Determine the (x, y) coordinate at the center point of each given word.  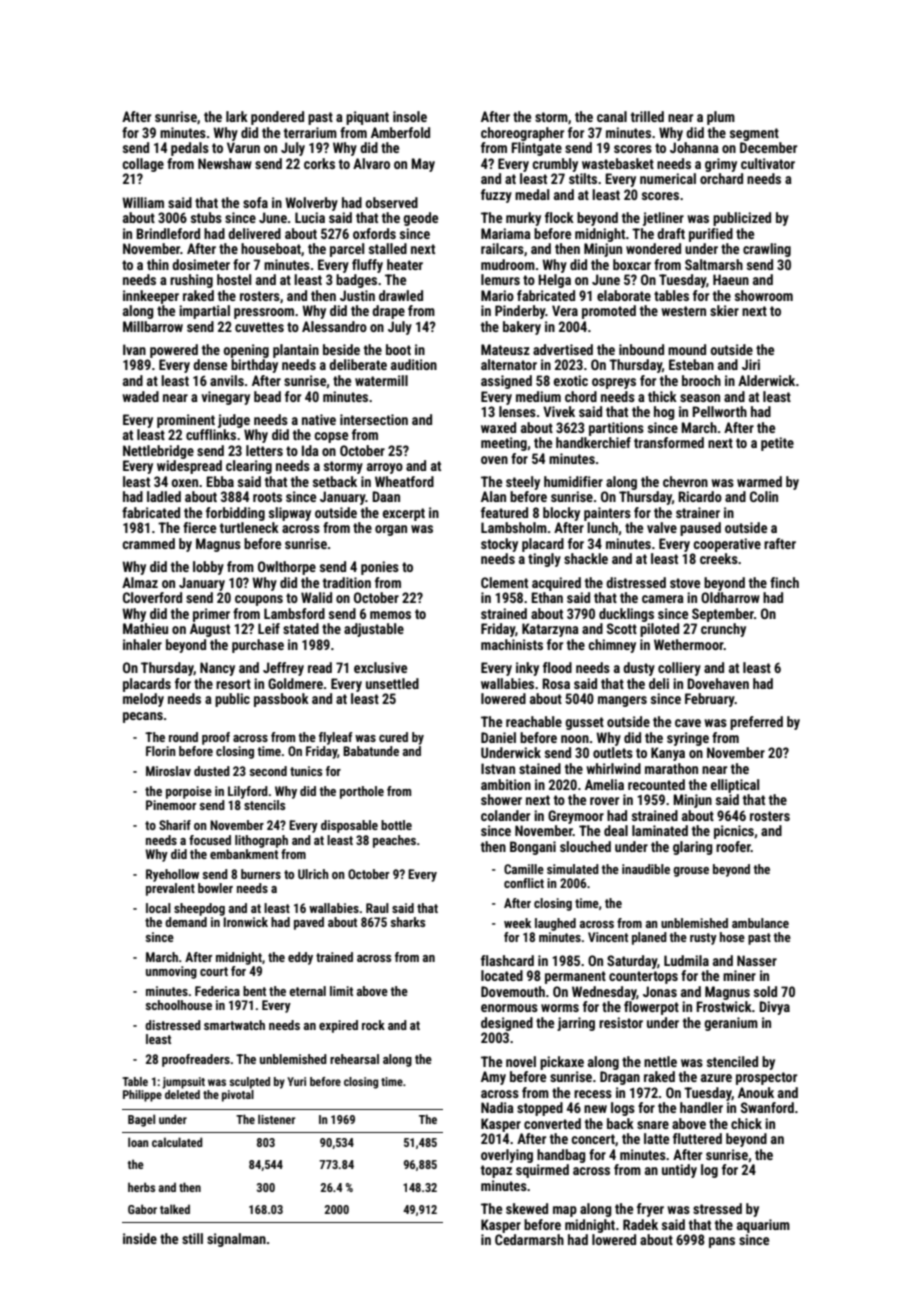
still (192, 1238)
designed (507, 1024)
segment (754, 134)
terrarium (310, 132)
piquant (367, 118)
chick (746, 1123)
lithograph (261, 841)
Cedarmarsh (529, 1239)
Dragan (620, 1078)
